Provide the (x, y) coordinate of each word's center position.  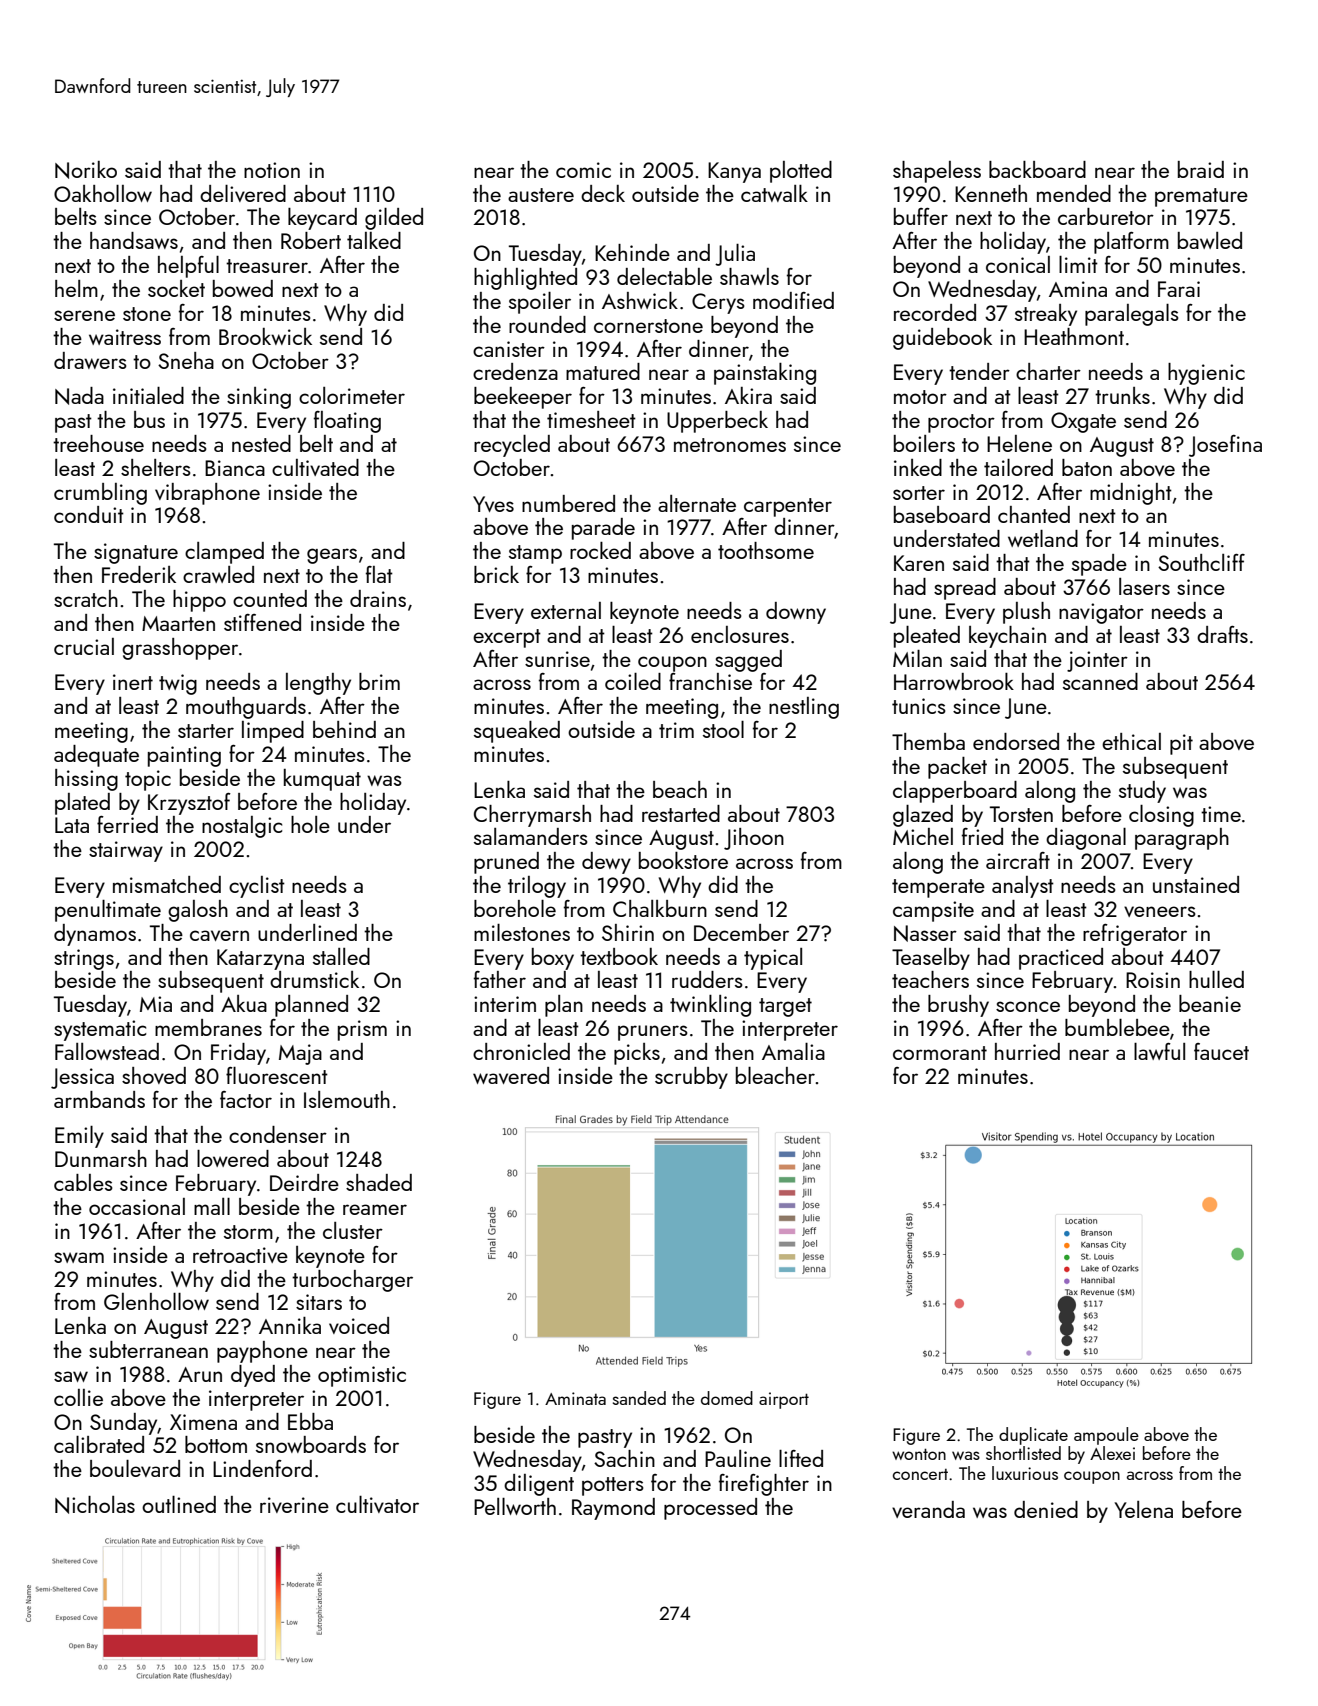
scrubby (691, 1078)
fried (982, 836)
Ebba (310, 1421)
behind (344, 729)
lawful (1159, 1051)
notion (272, 170)
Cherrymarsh (532, 816)
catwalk (774, 193)
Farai (1179, 289)
